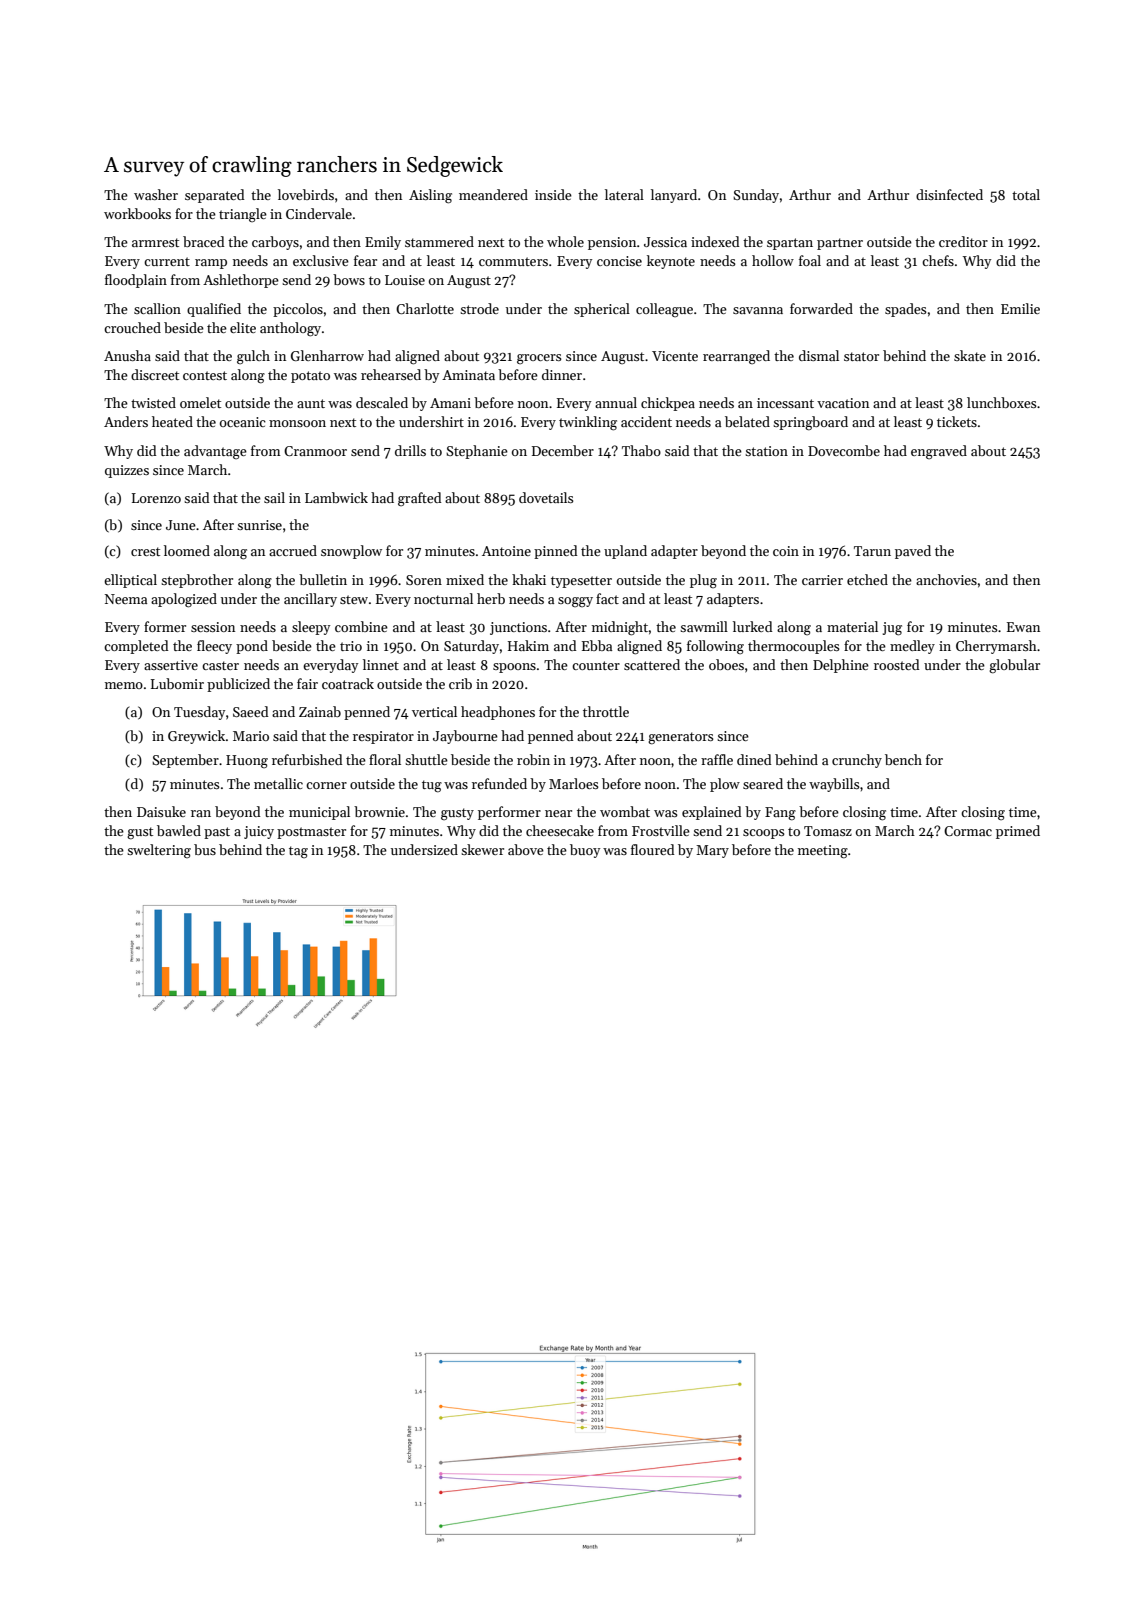  What do you see at coordinates (625, 552) in the screenshot?
I see `upland` at bounding box center [625, 552].
